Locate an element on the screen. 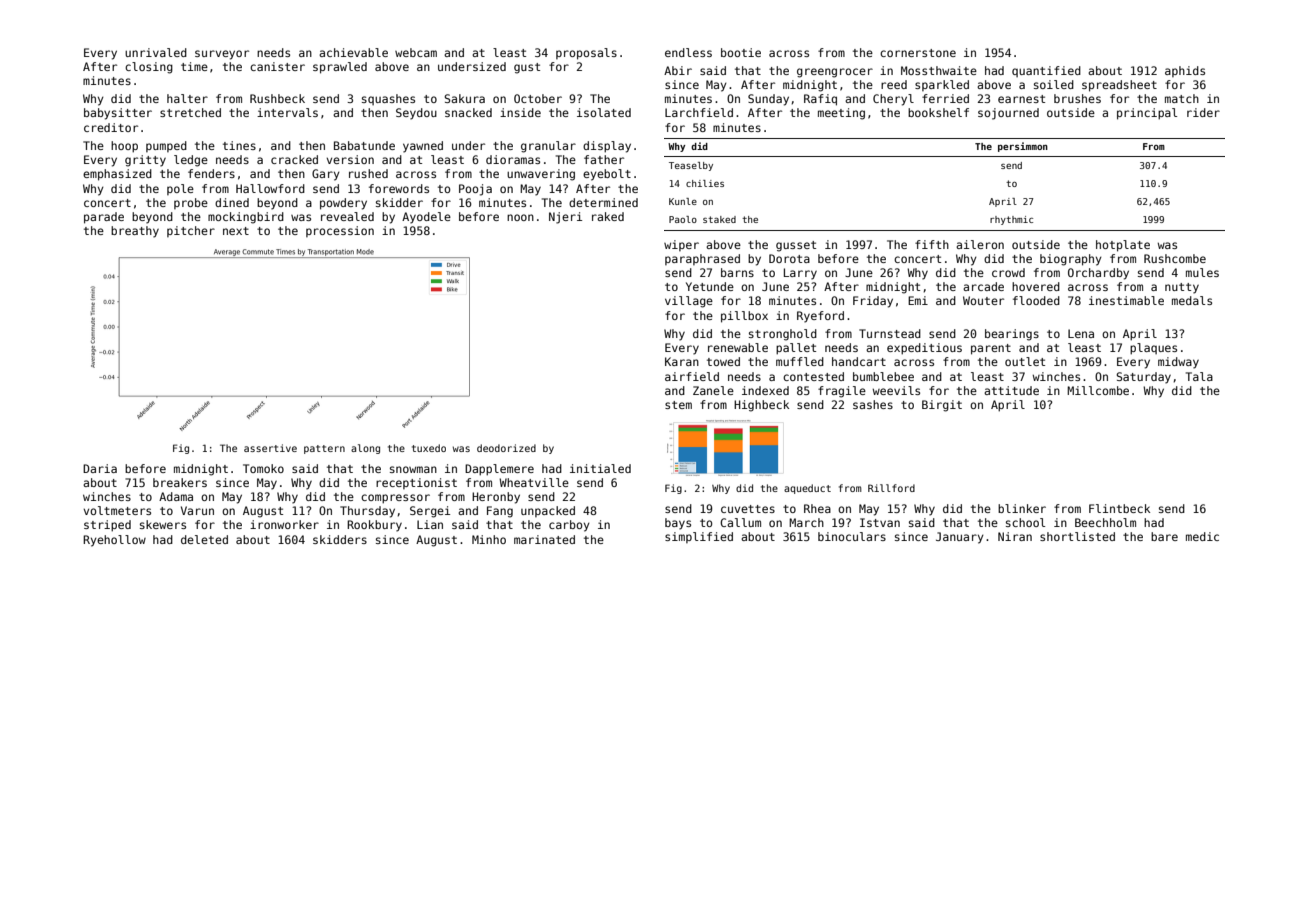  deleted is located at coordinates (204, 539).
